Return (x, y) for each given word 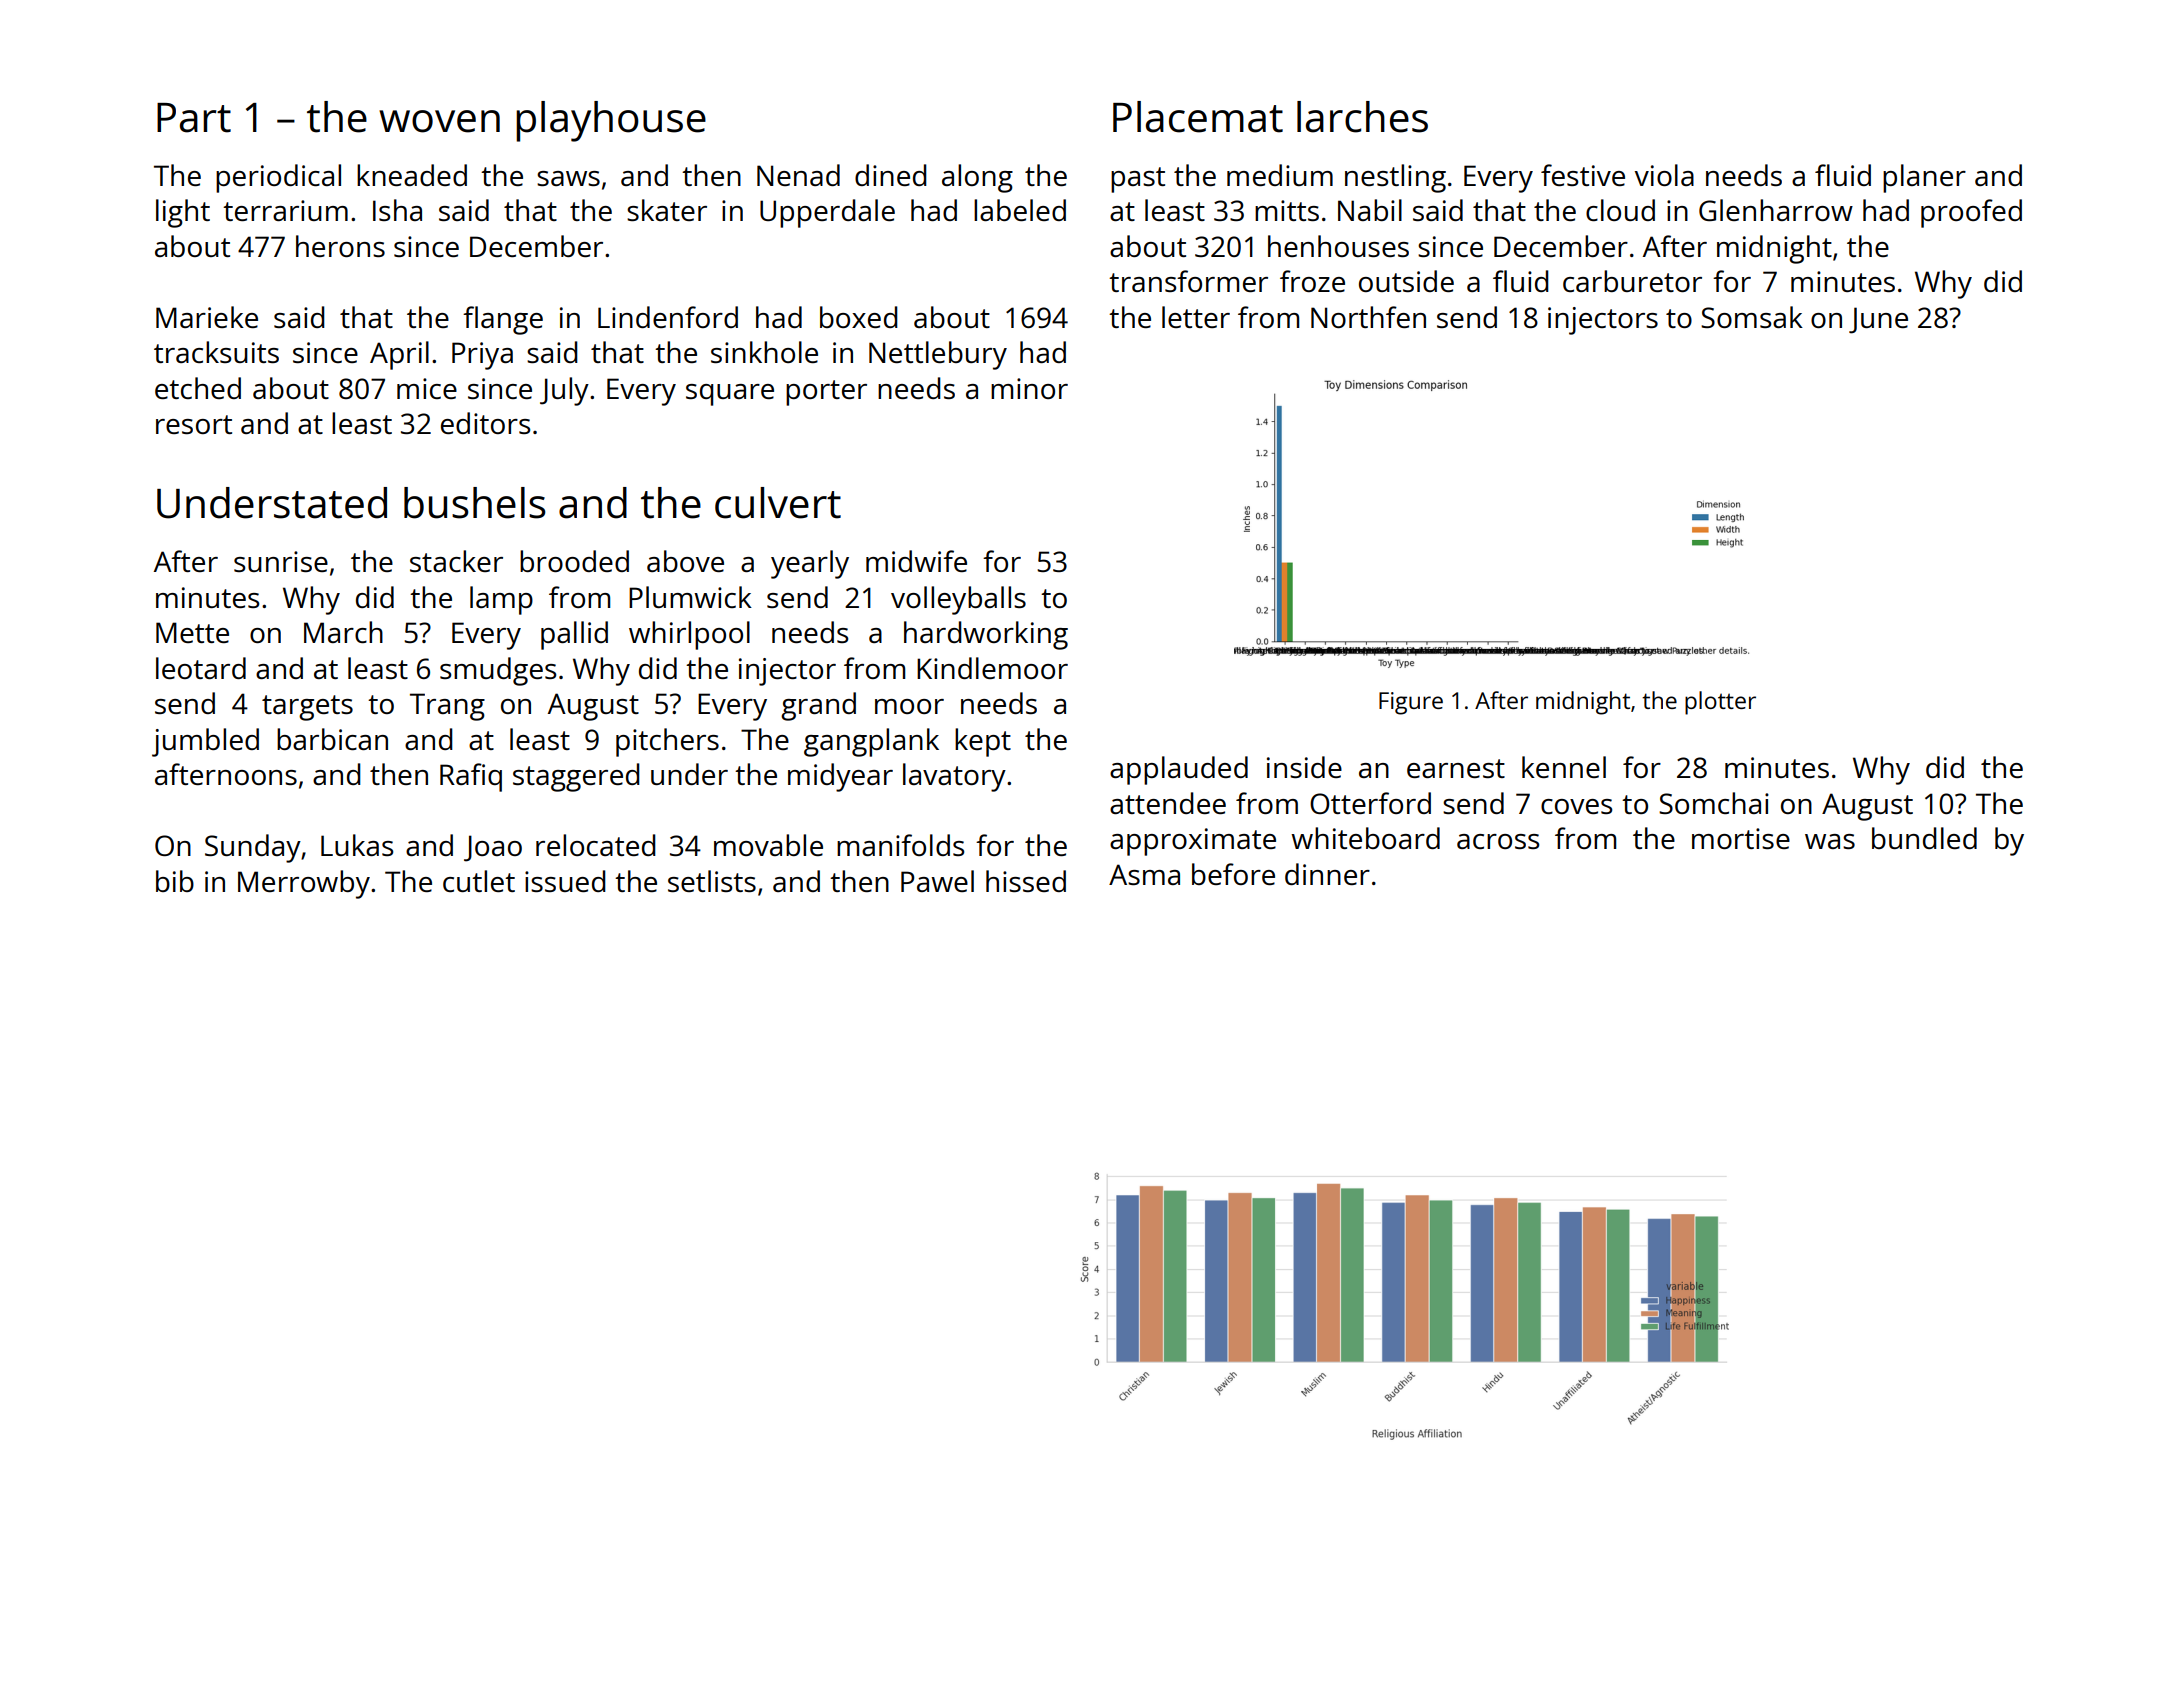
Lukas (357, 845)
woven (439, 121)
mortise (1741, 838)
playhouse (611, 121)
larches (1362, 117)
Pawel (937, 881)
